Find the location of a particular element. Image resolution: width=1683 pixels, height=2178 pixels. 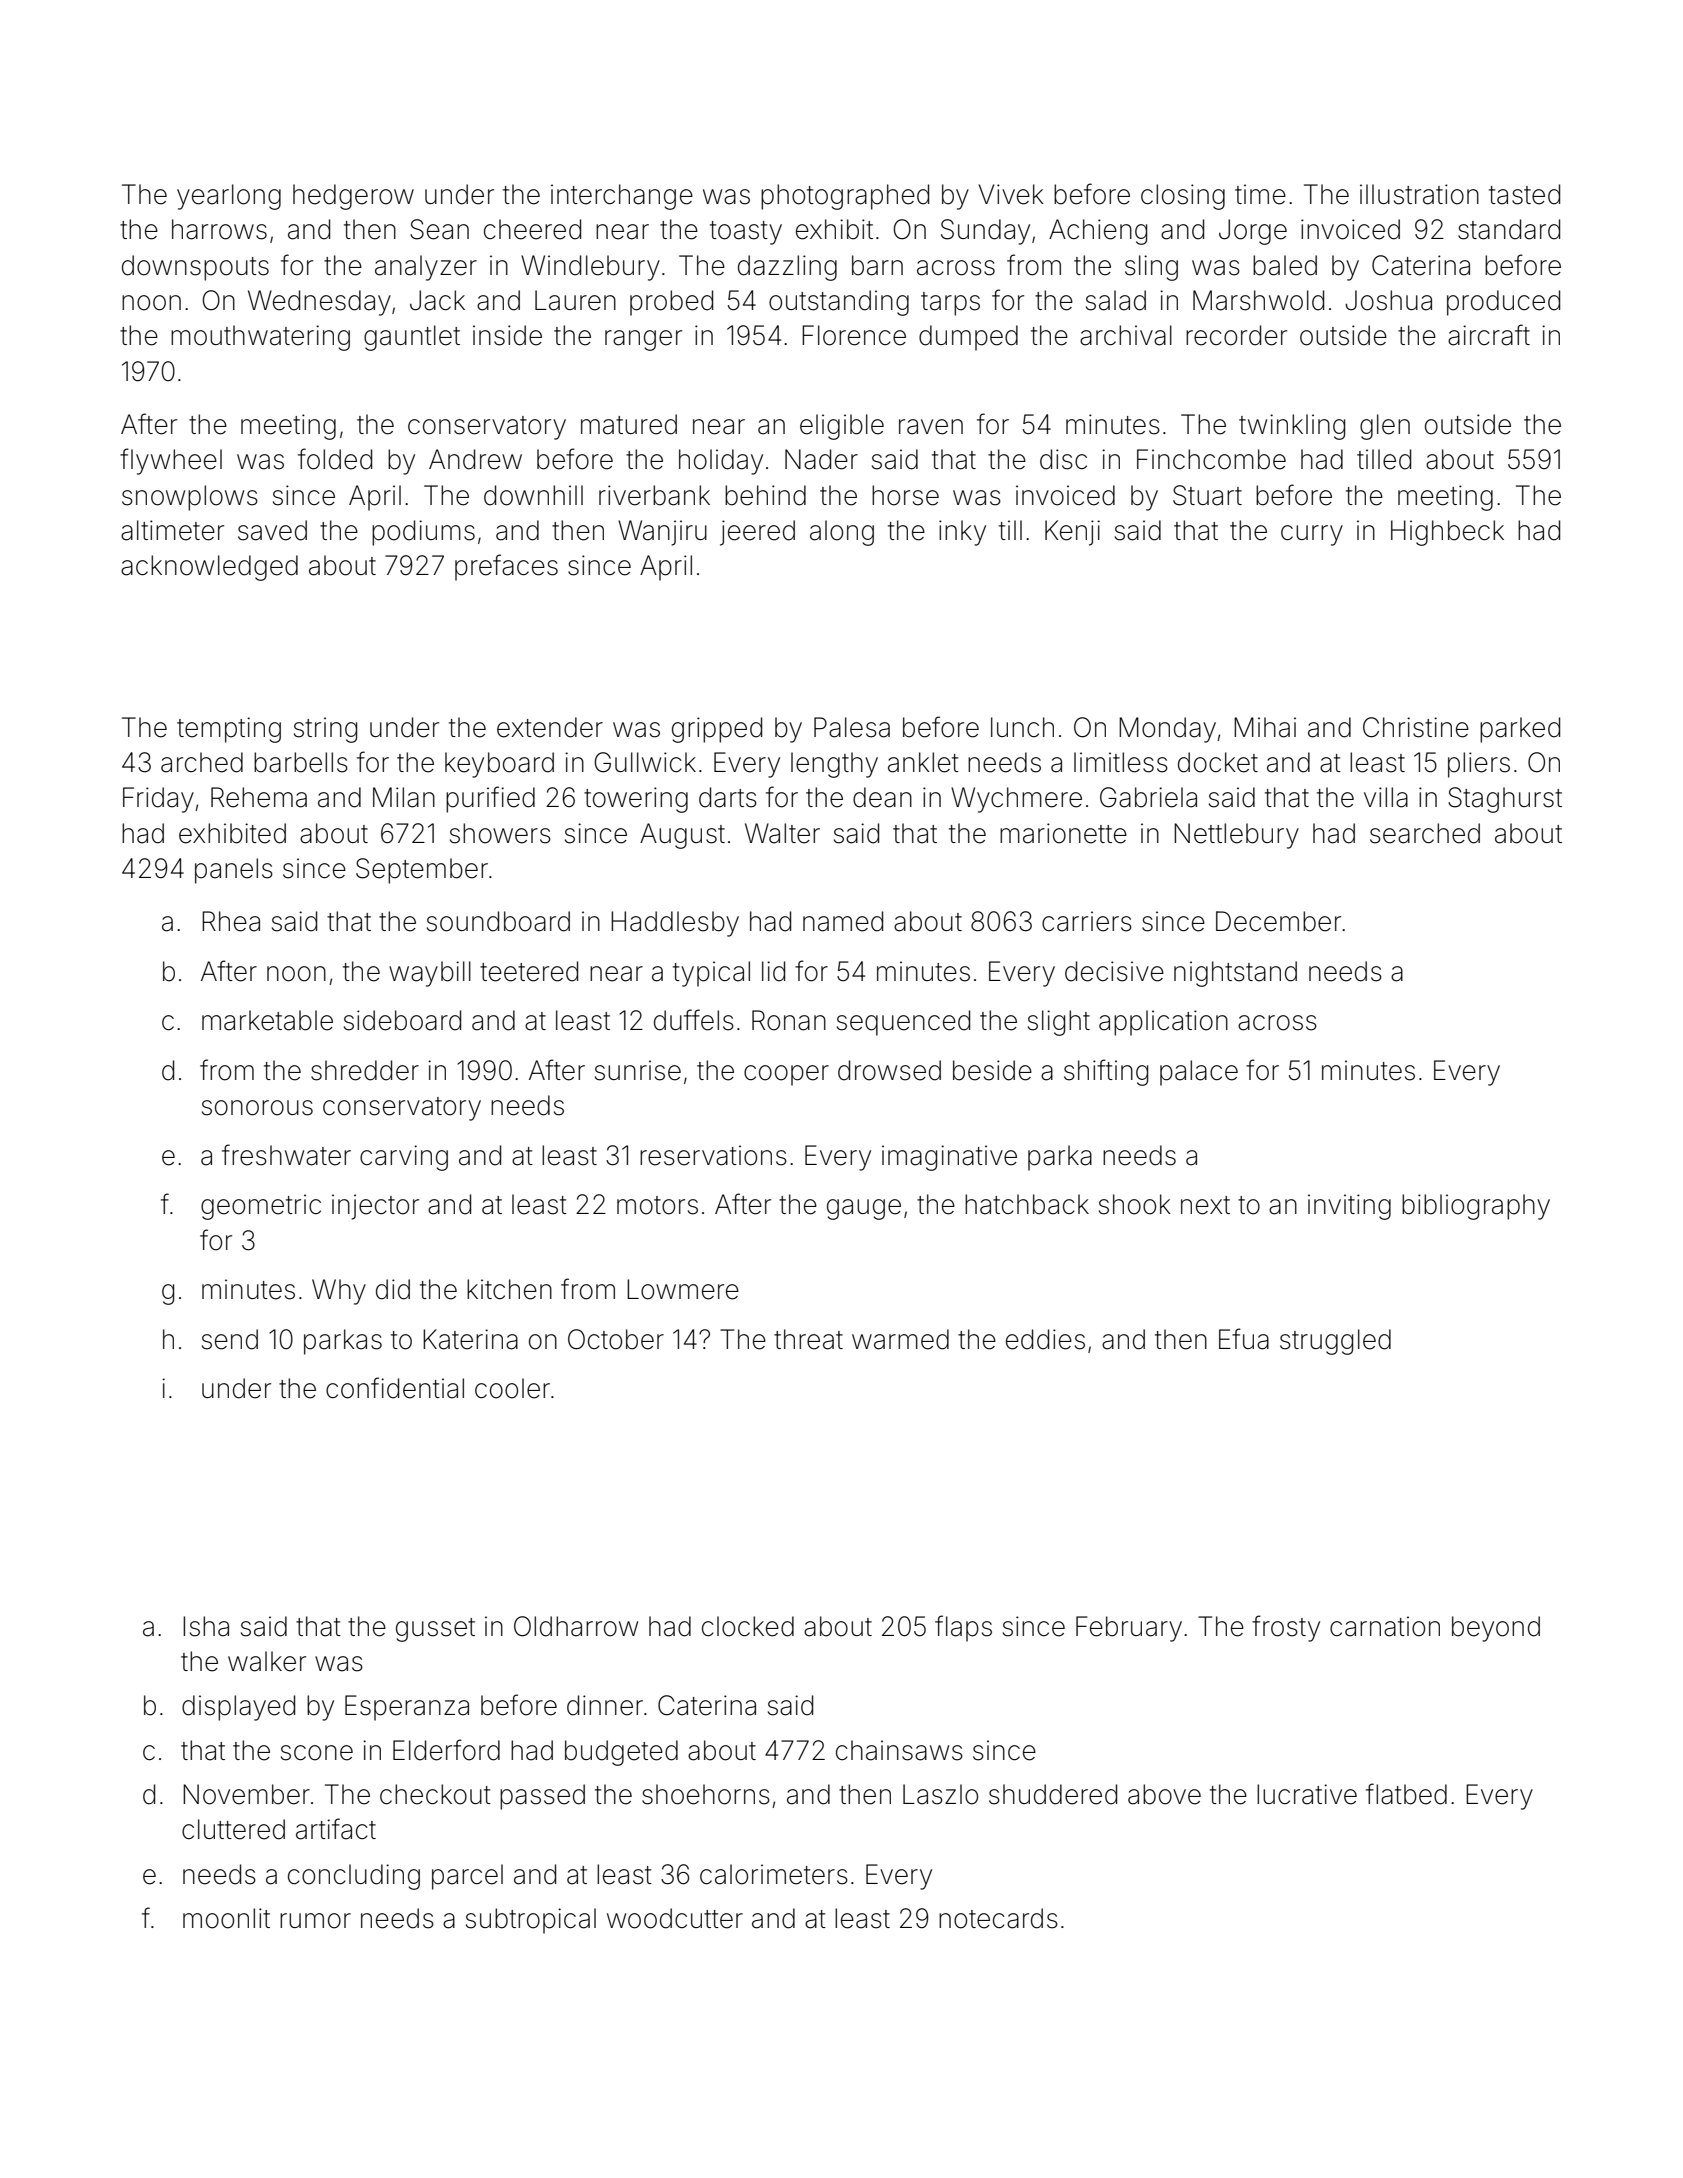

aircraft is located at coordinates (1489, 335).
